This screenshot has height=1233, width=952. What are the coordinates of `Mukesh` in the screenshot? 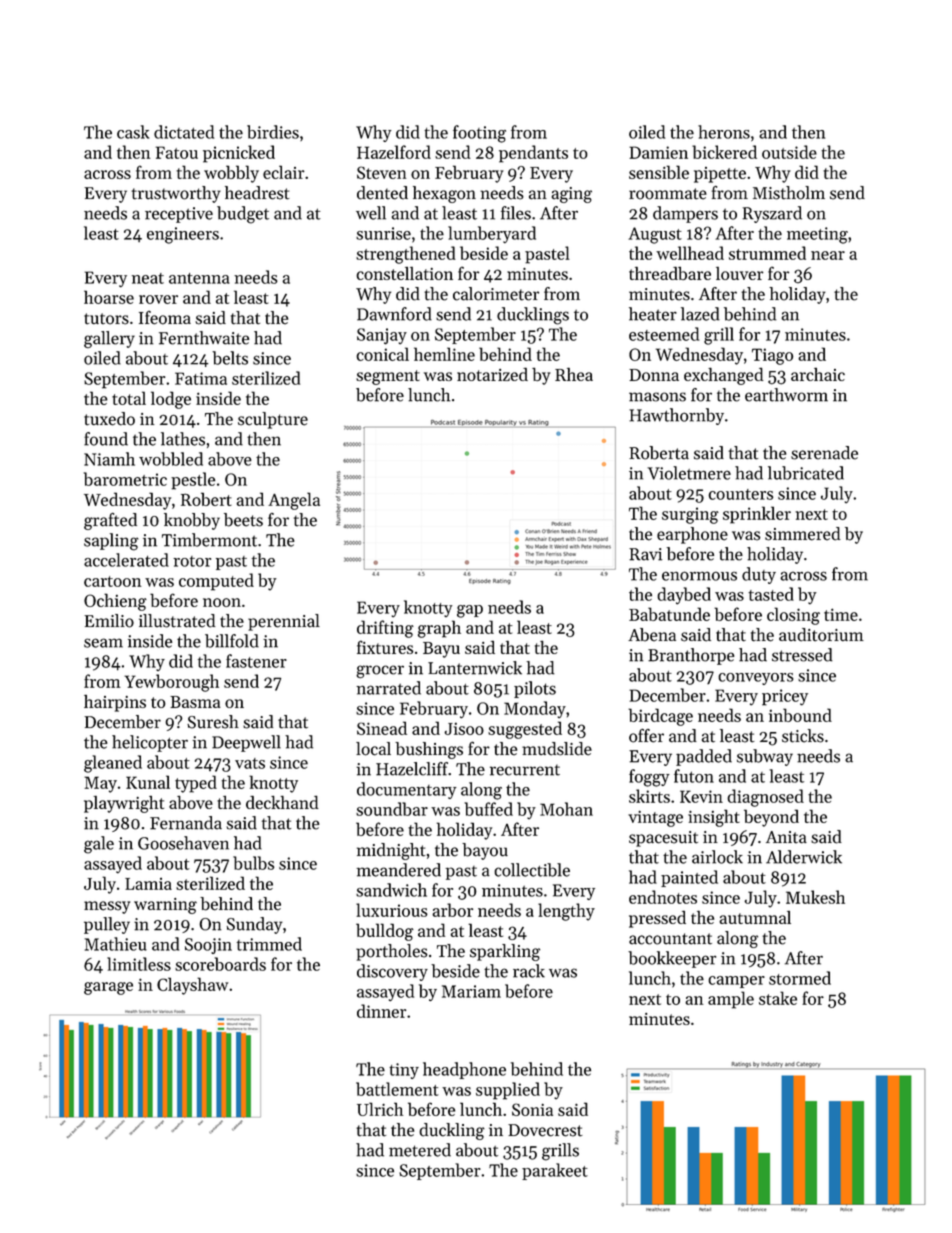 It's located at (815, 897).
